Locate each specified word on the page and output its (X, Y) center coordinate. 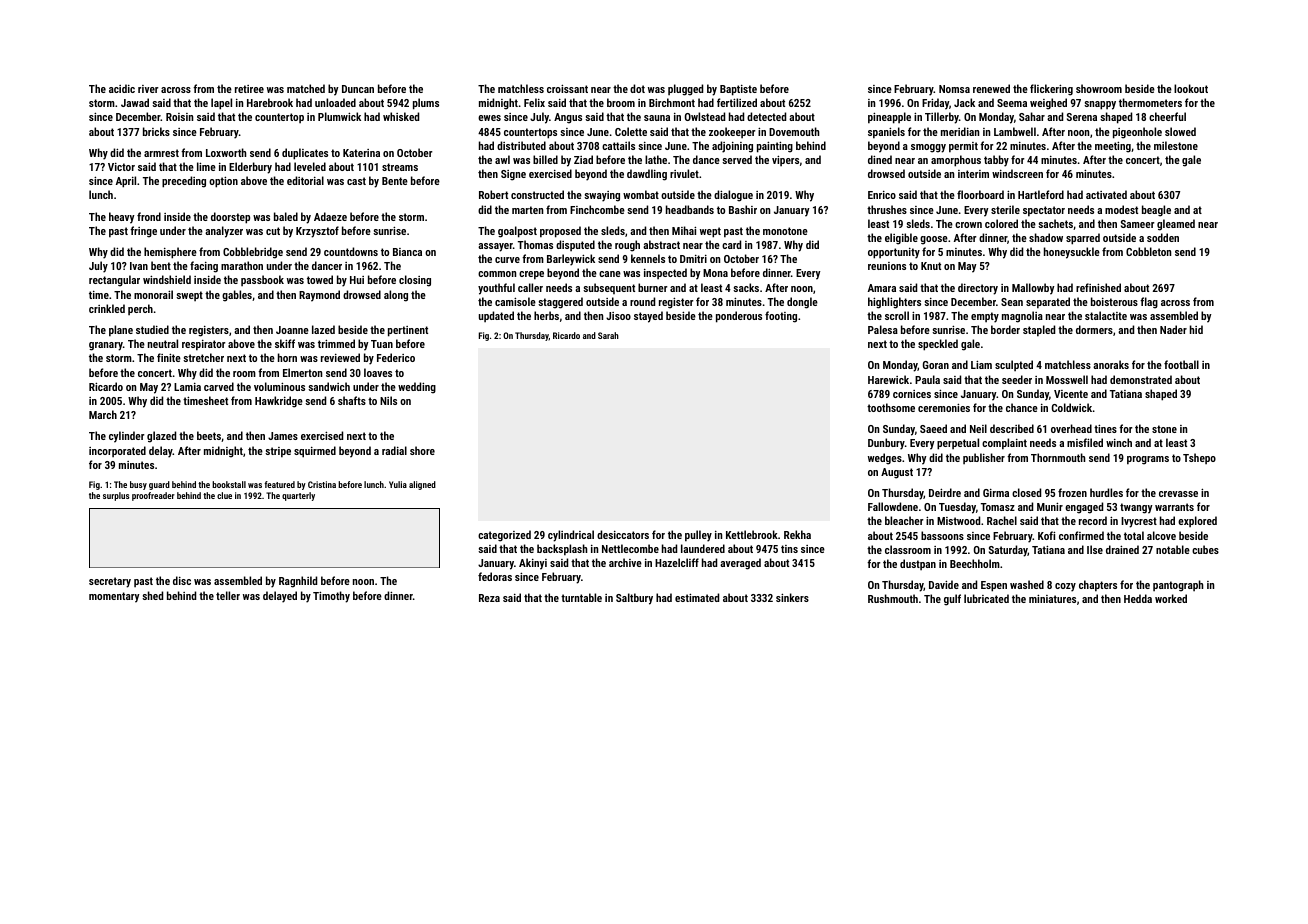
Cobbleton (1148, 251)
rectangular (114, 281)
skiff (285, 343)
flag (1149, 303)
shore (422, 450)
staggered (560, 303)
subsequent (609, 288)
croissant (567, 88)
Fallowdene (893, 506)
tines (1105, 428)
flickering (1051, 90)
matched (306, 88)
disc (182, 580)
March (103, 414)
